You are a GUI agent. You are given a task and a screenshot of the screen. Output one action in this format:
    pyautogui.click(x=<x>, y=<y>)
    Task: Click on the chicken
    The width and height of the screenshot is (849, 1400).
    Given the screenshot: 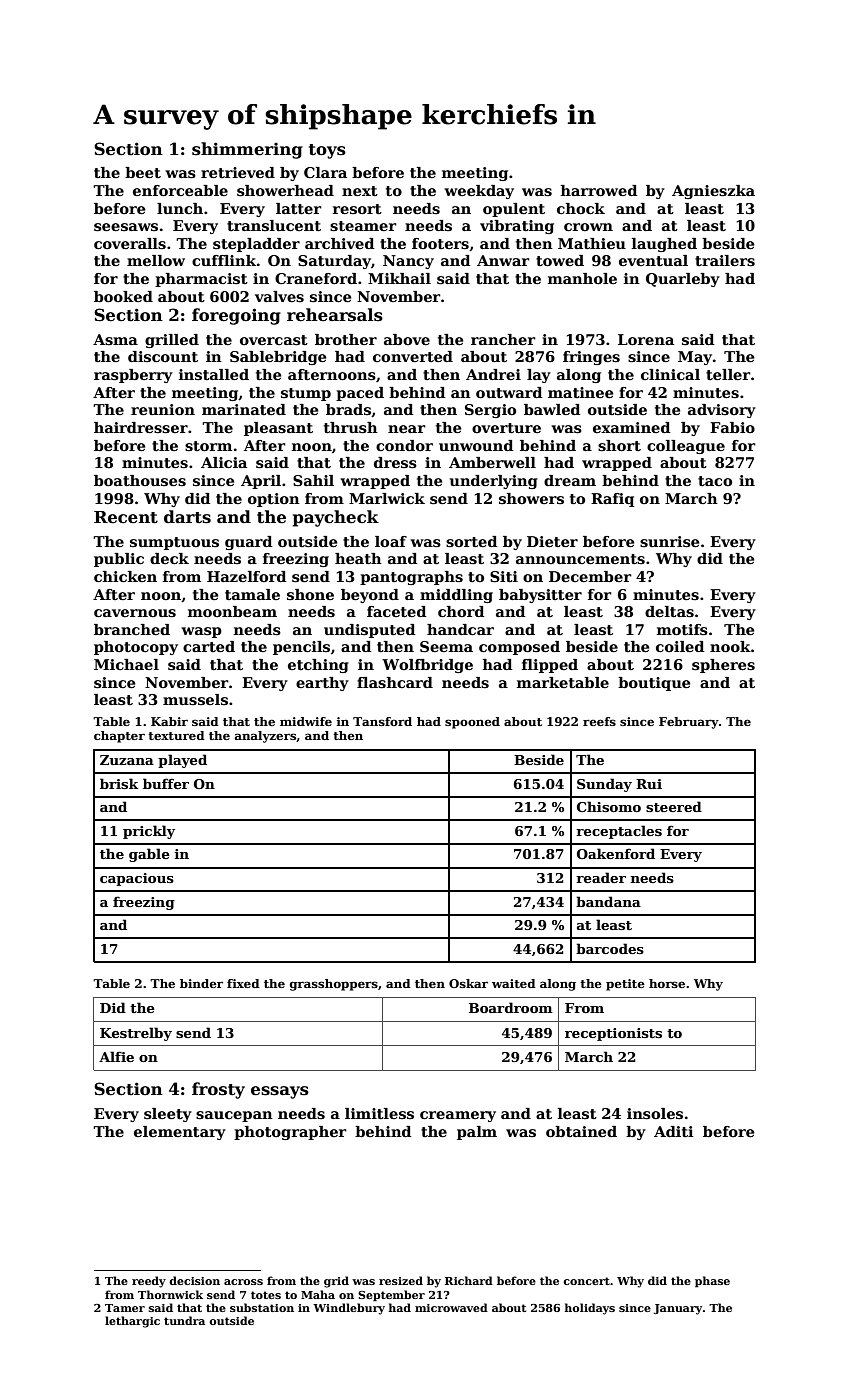 What is the action you would take?
    pyautogui.click(x=125, y=576)
